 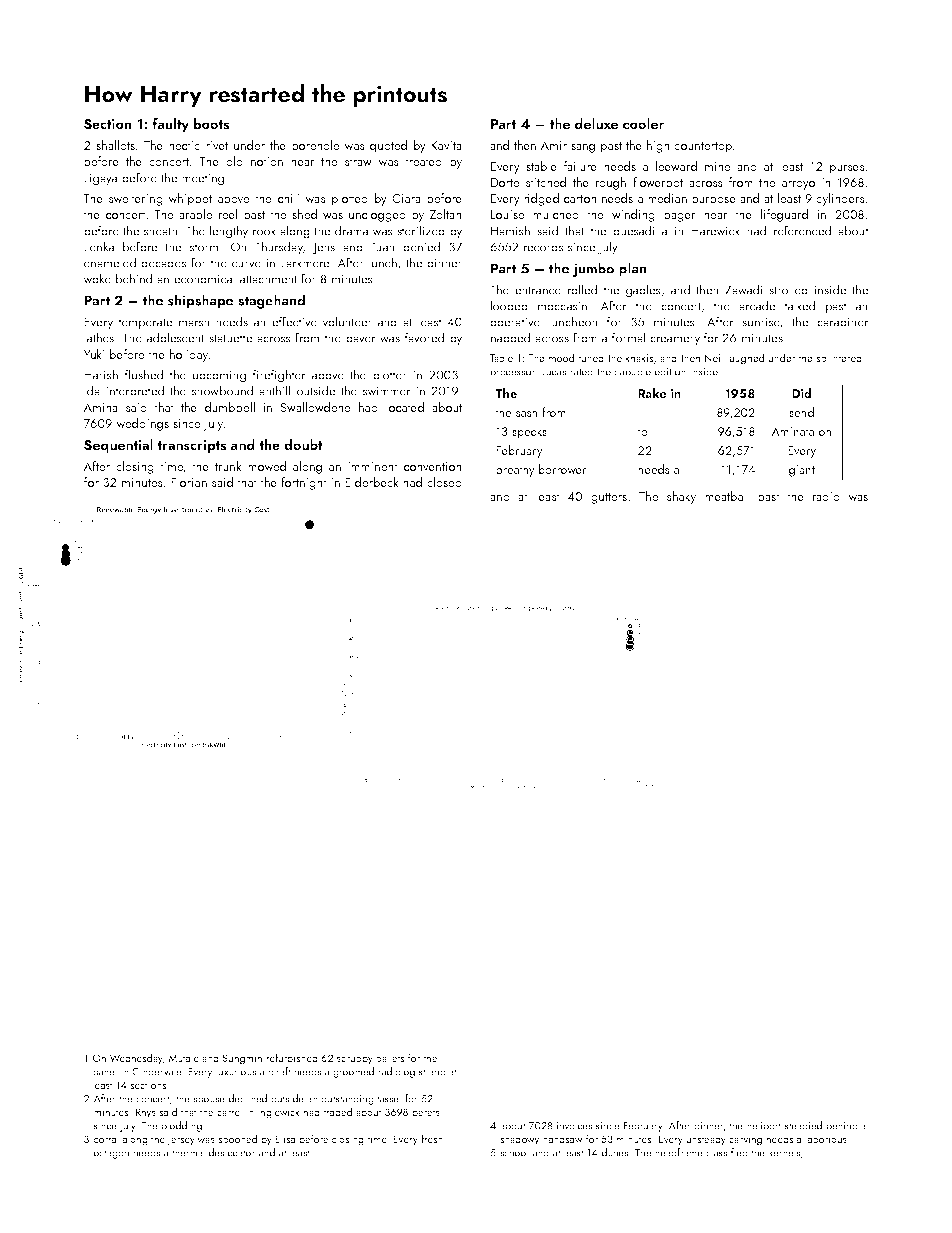 I want to click on meatball, so click(x=727, y=496).
